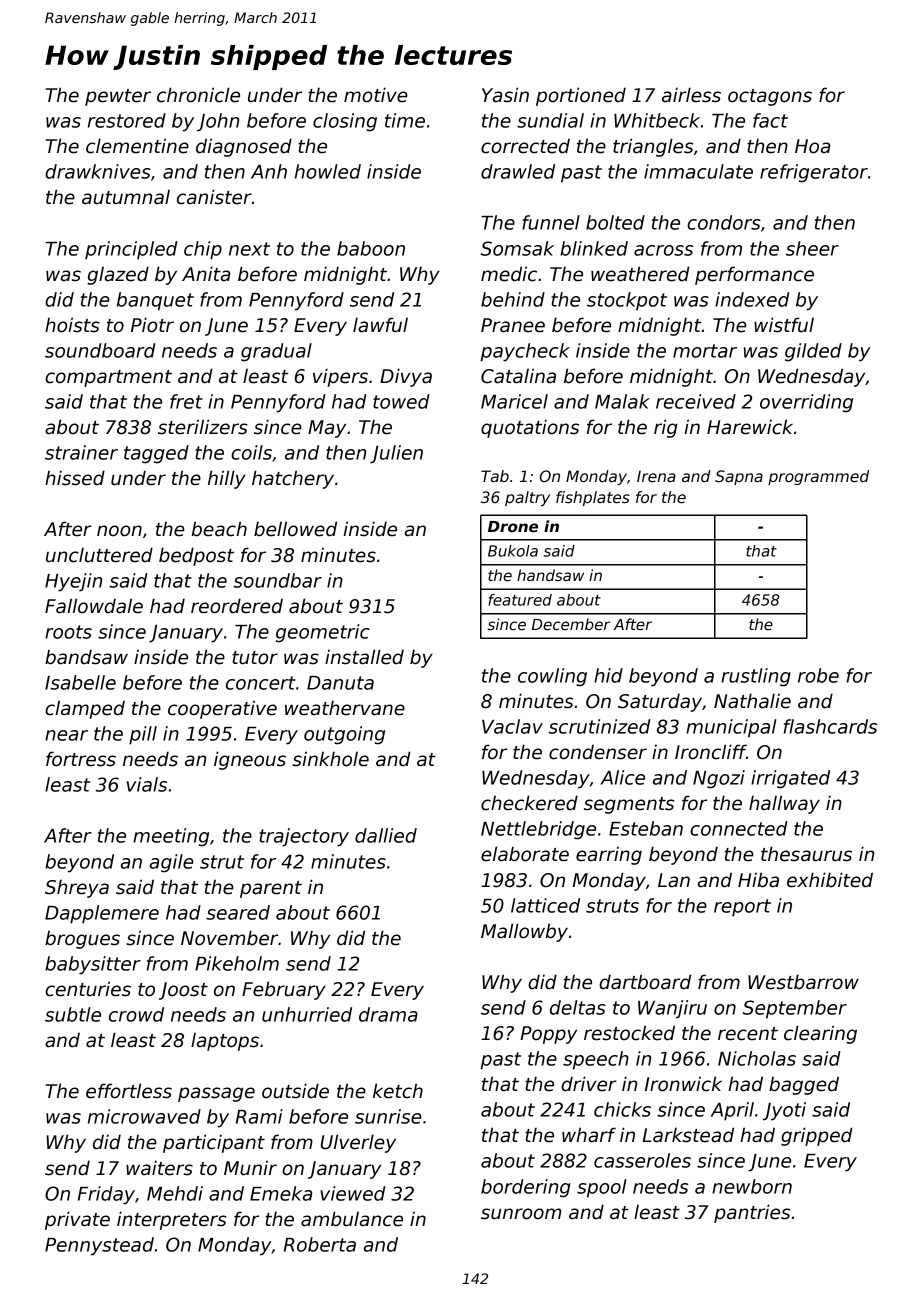 The height and width of the image is (1308, 924). What do you see at coordinates (752, 1213) in the image?
I see `pantries` at bounding box center [752, 1213].
